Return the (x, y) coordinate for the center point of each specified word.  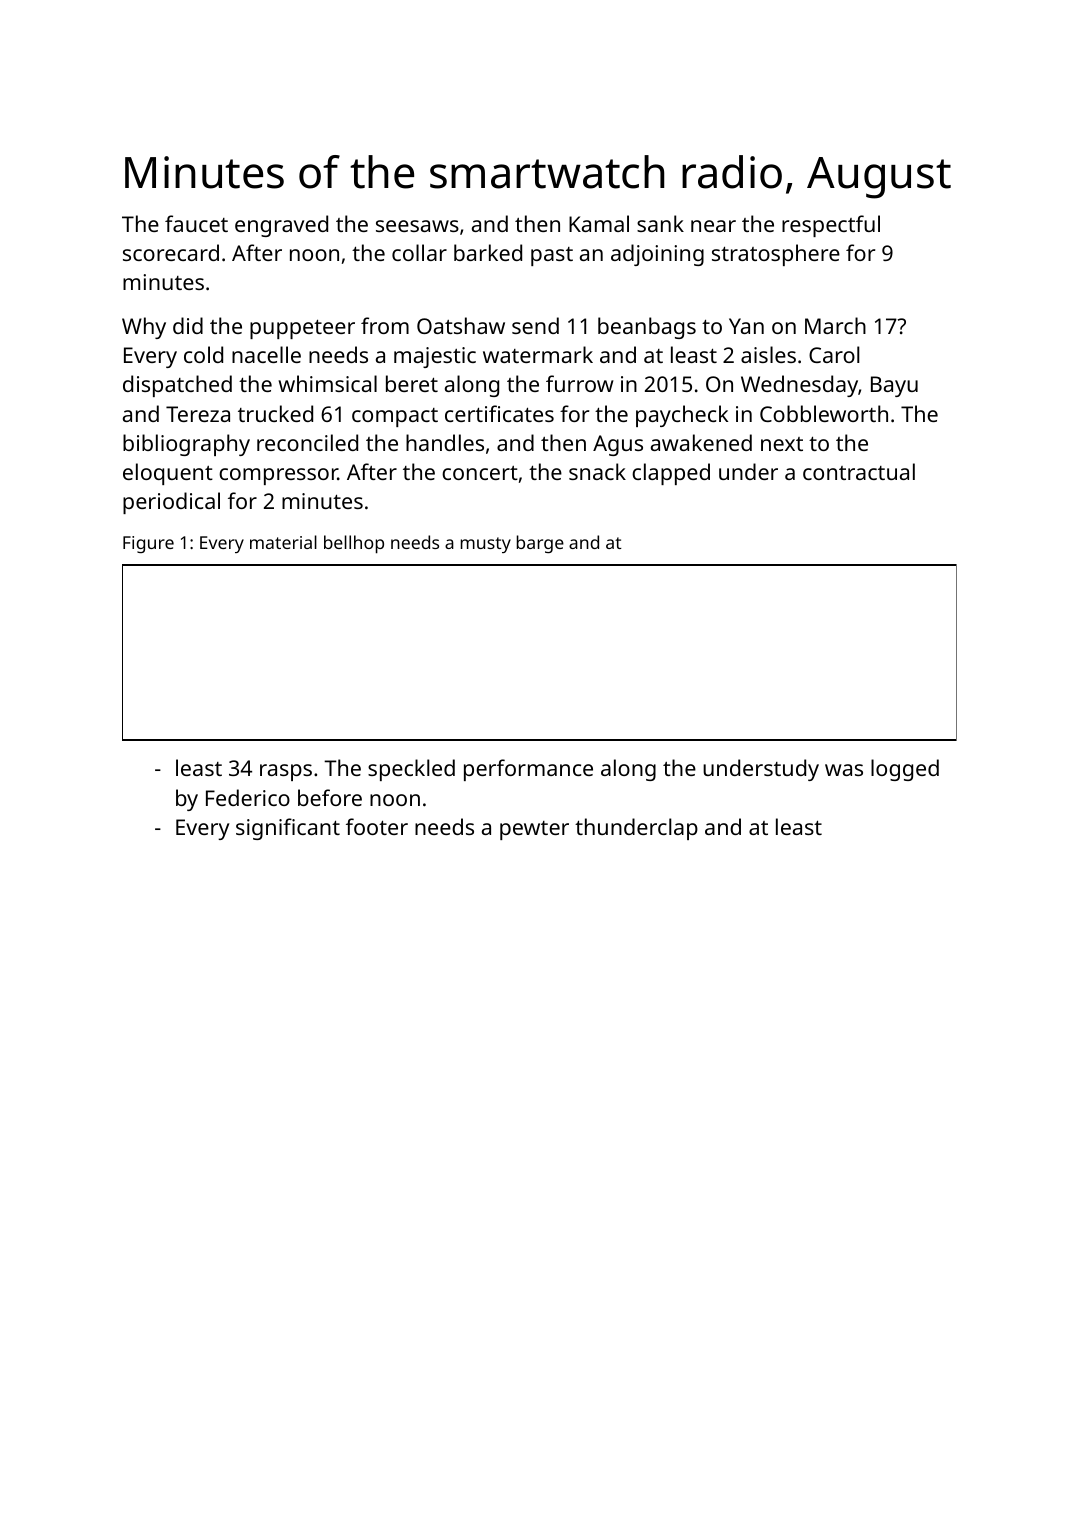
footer (377, 826)
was (844, 770)
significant (288, 829)
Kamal (599, 223)
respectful (831, 226)
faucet (196, 223)
